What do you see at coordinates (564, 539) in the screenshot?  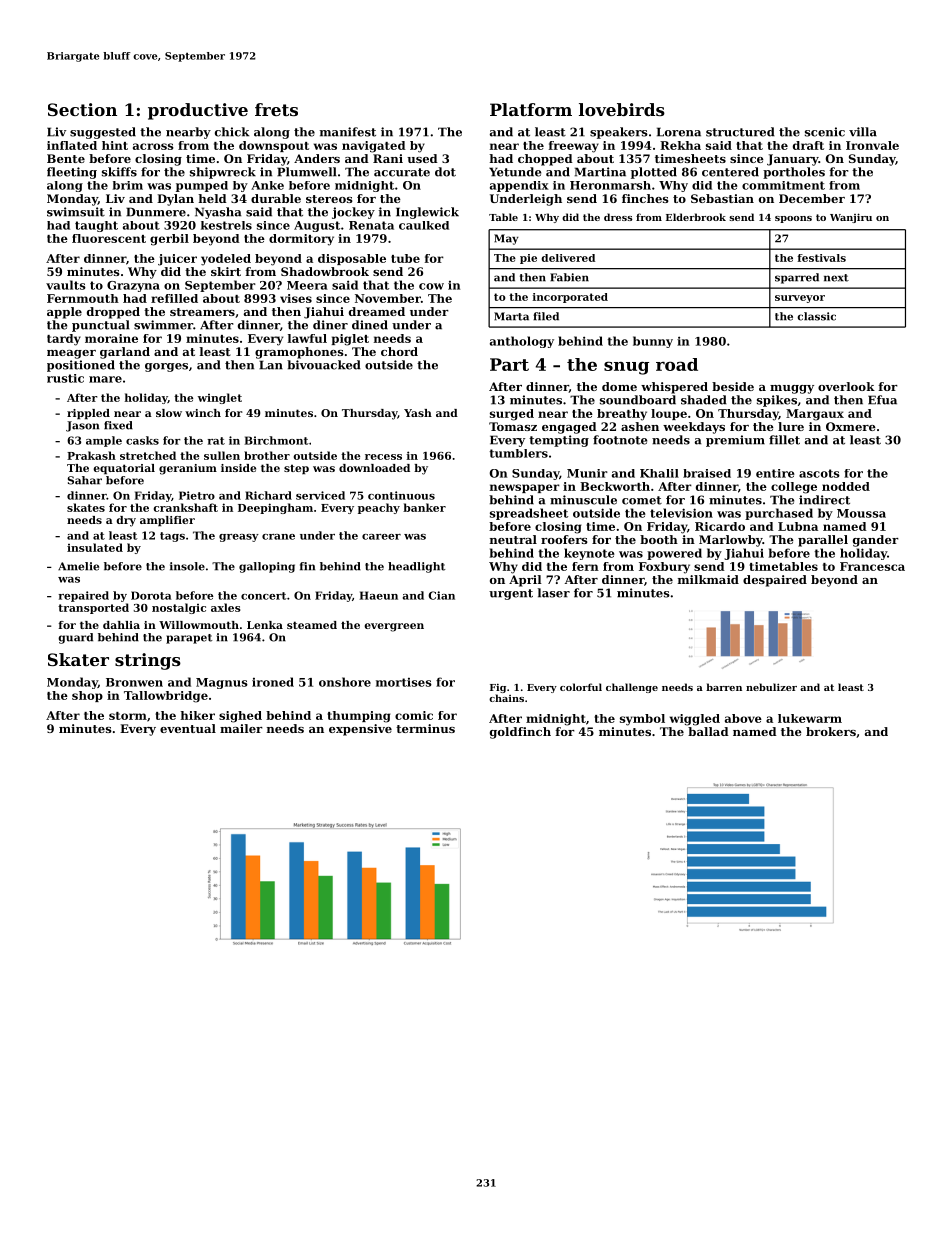 I see `roofers` at bounding box center [564, 539].
